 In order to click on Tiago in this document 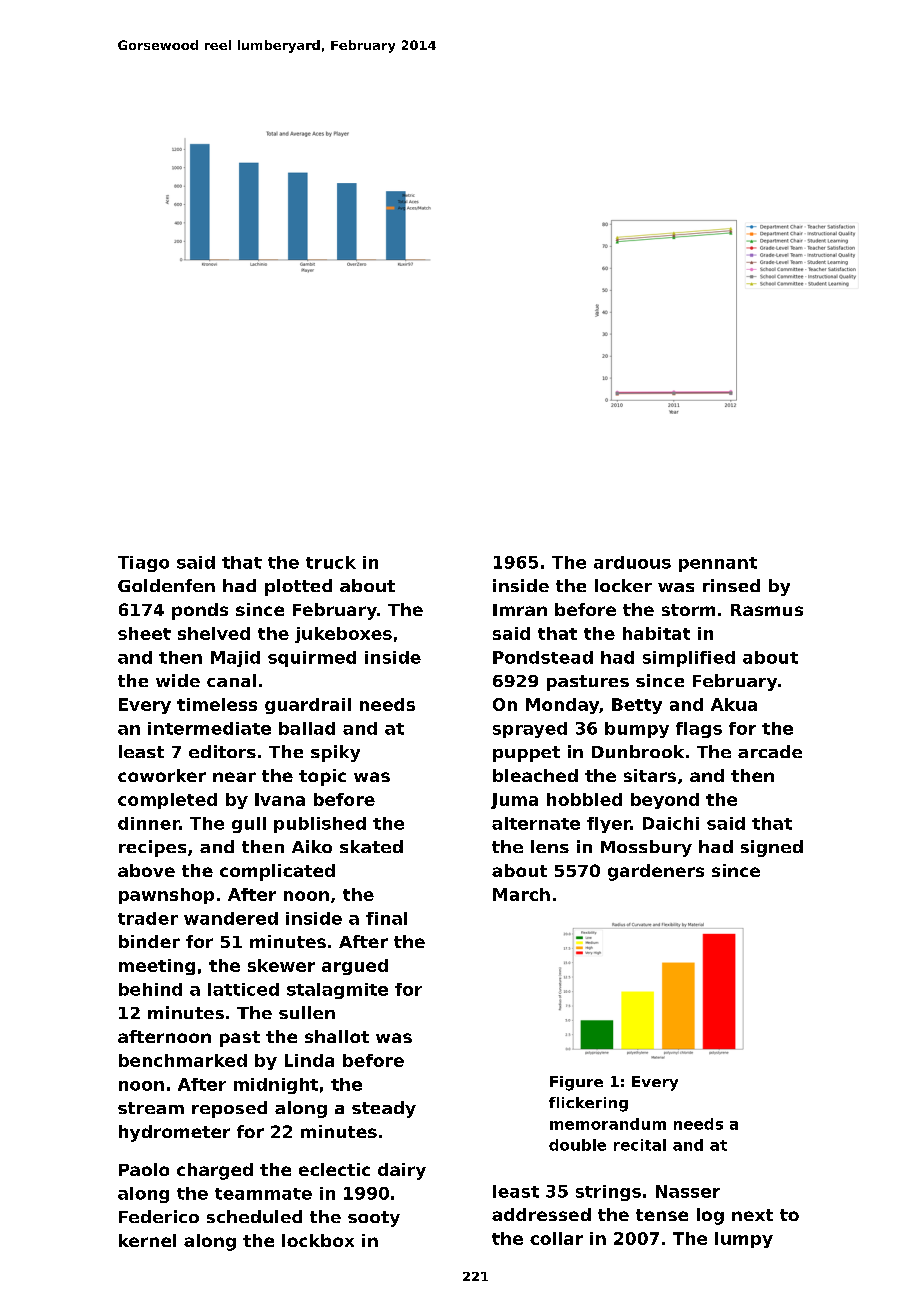, I will do `click(143, 564)`.
